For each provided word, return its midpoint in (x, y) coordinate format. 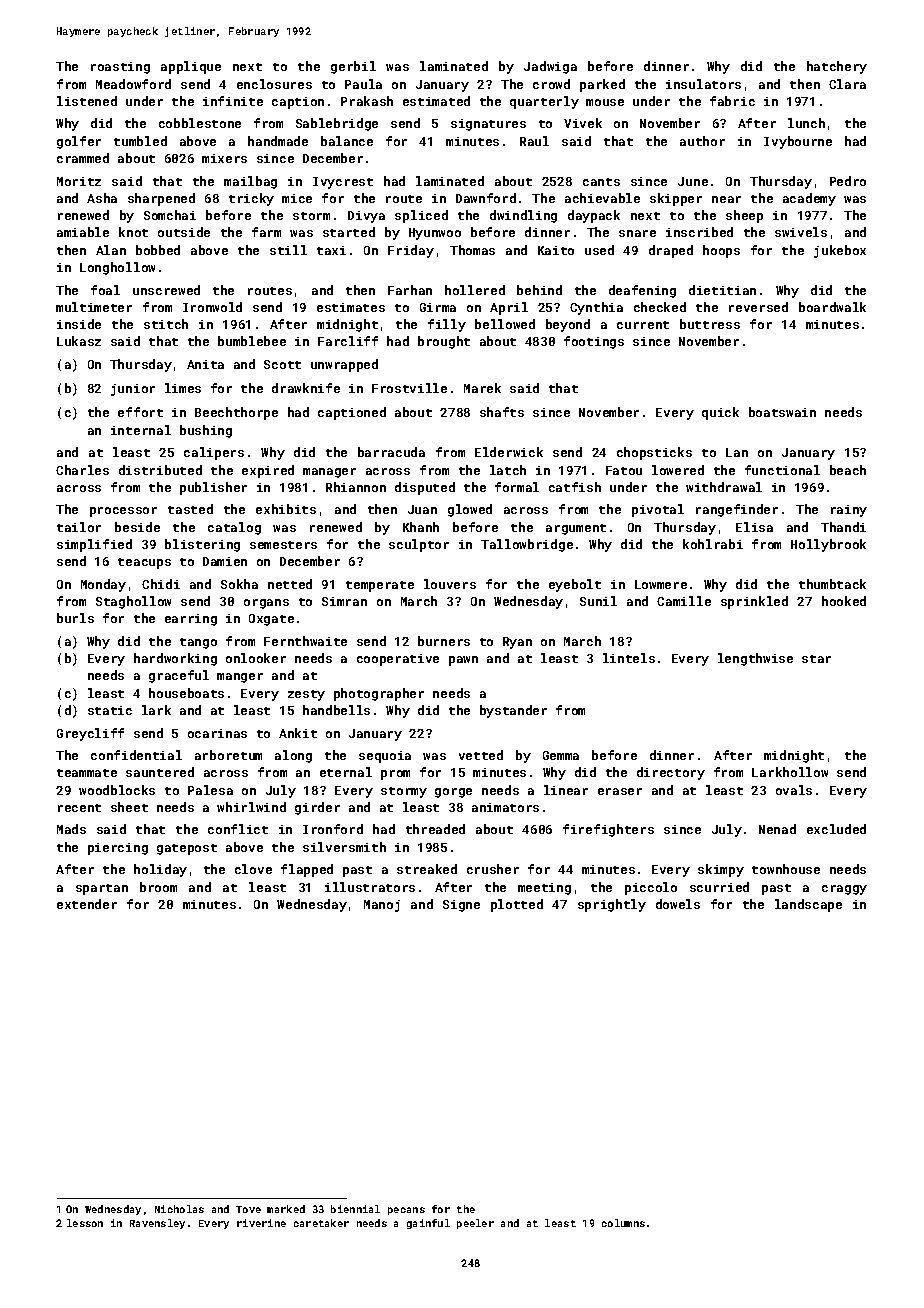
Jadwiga (550, 67)
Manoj (382, 906)
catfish (575, 487)
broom (158, 887)
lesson (85, 1223)
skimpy (721, 870)
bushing (206, 431)
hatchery (837, 67)
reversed (758, 307)
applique (191, 67)
